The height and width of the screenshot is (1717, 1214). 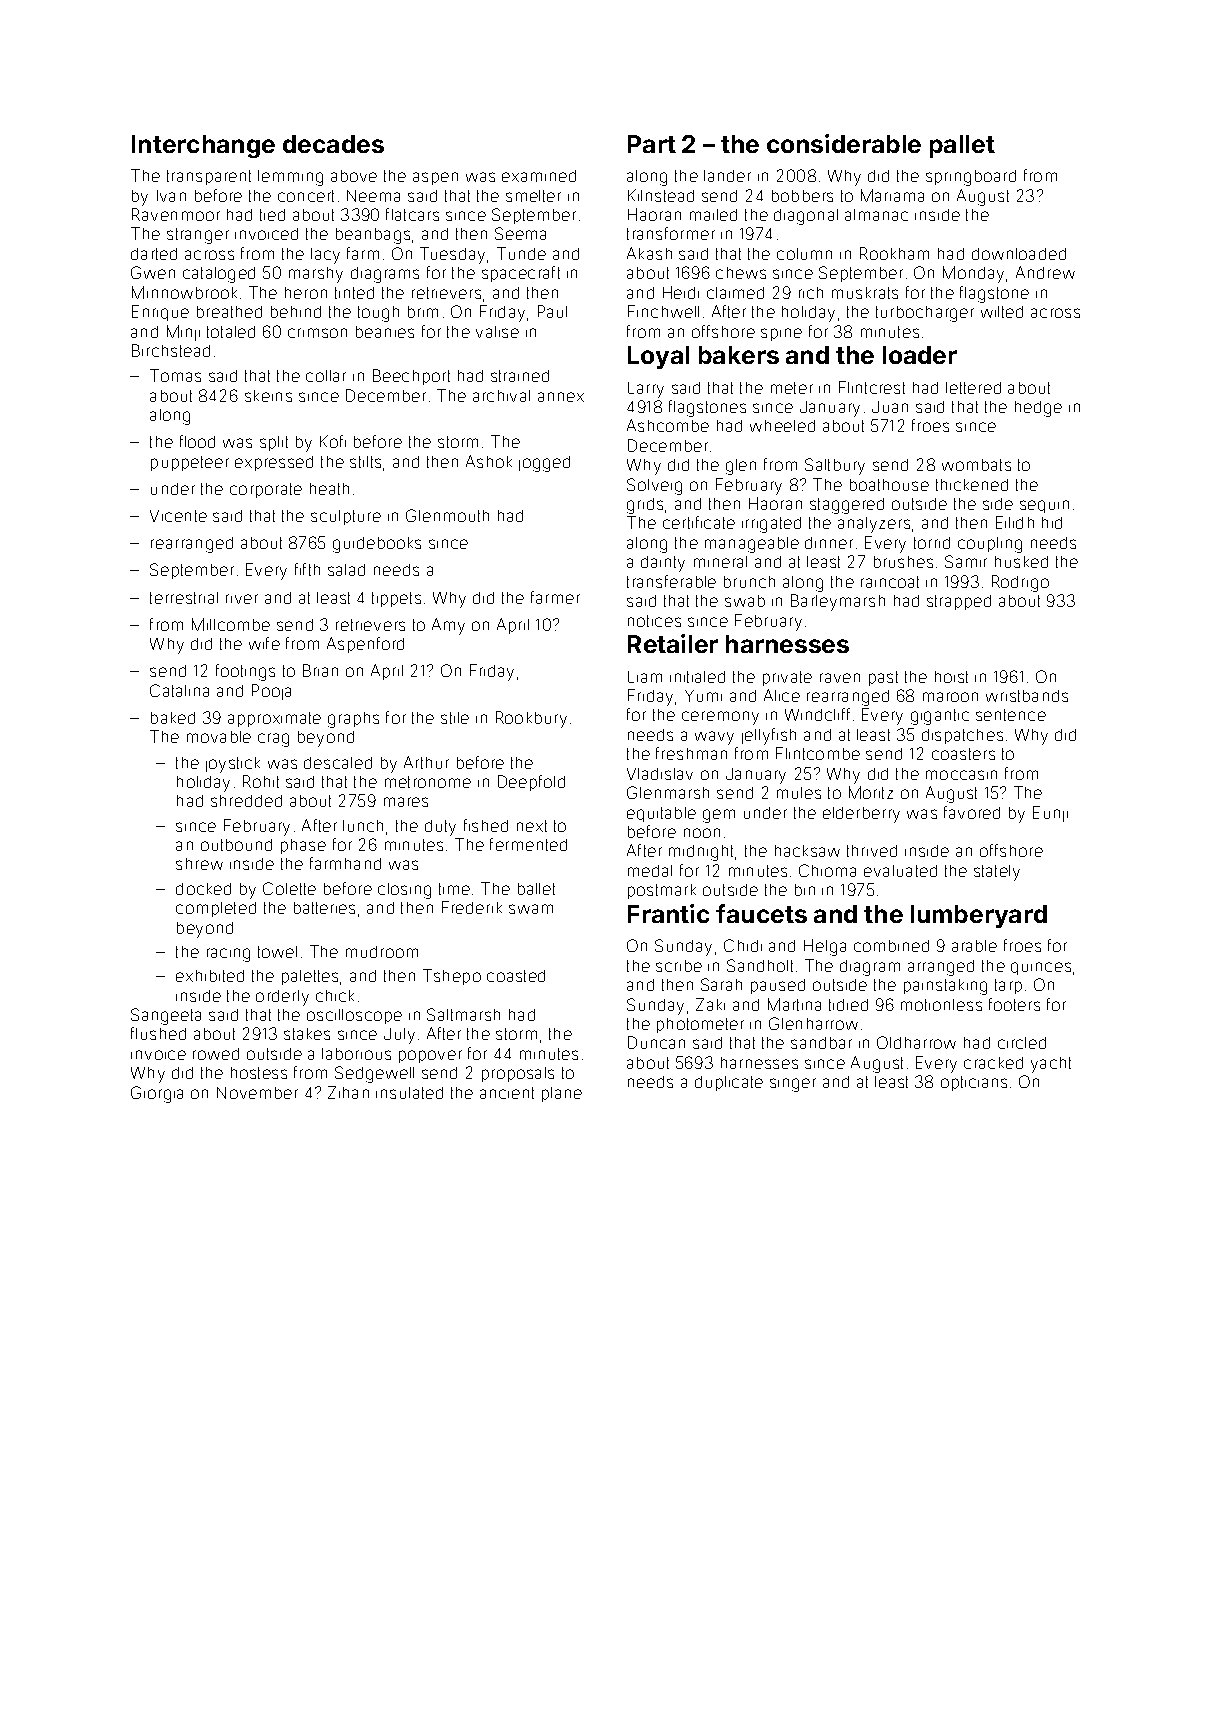 I want to click on pallet, so click(x=962, y=146).
